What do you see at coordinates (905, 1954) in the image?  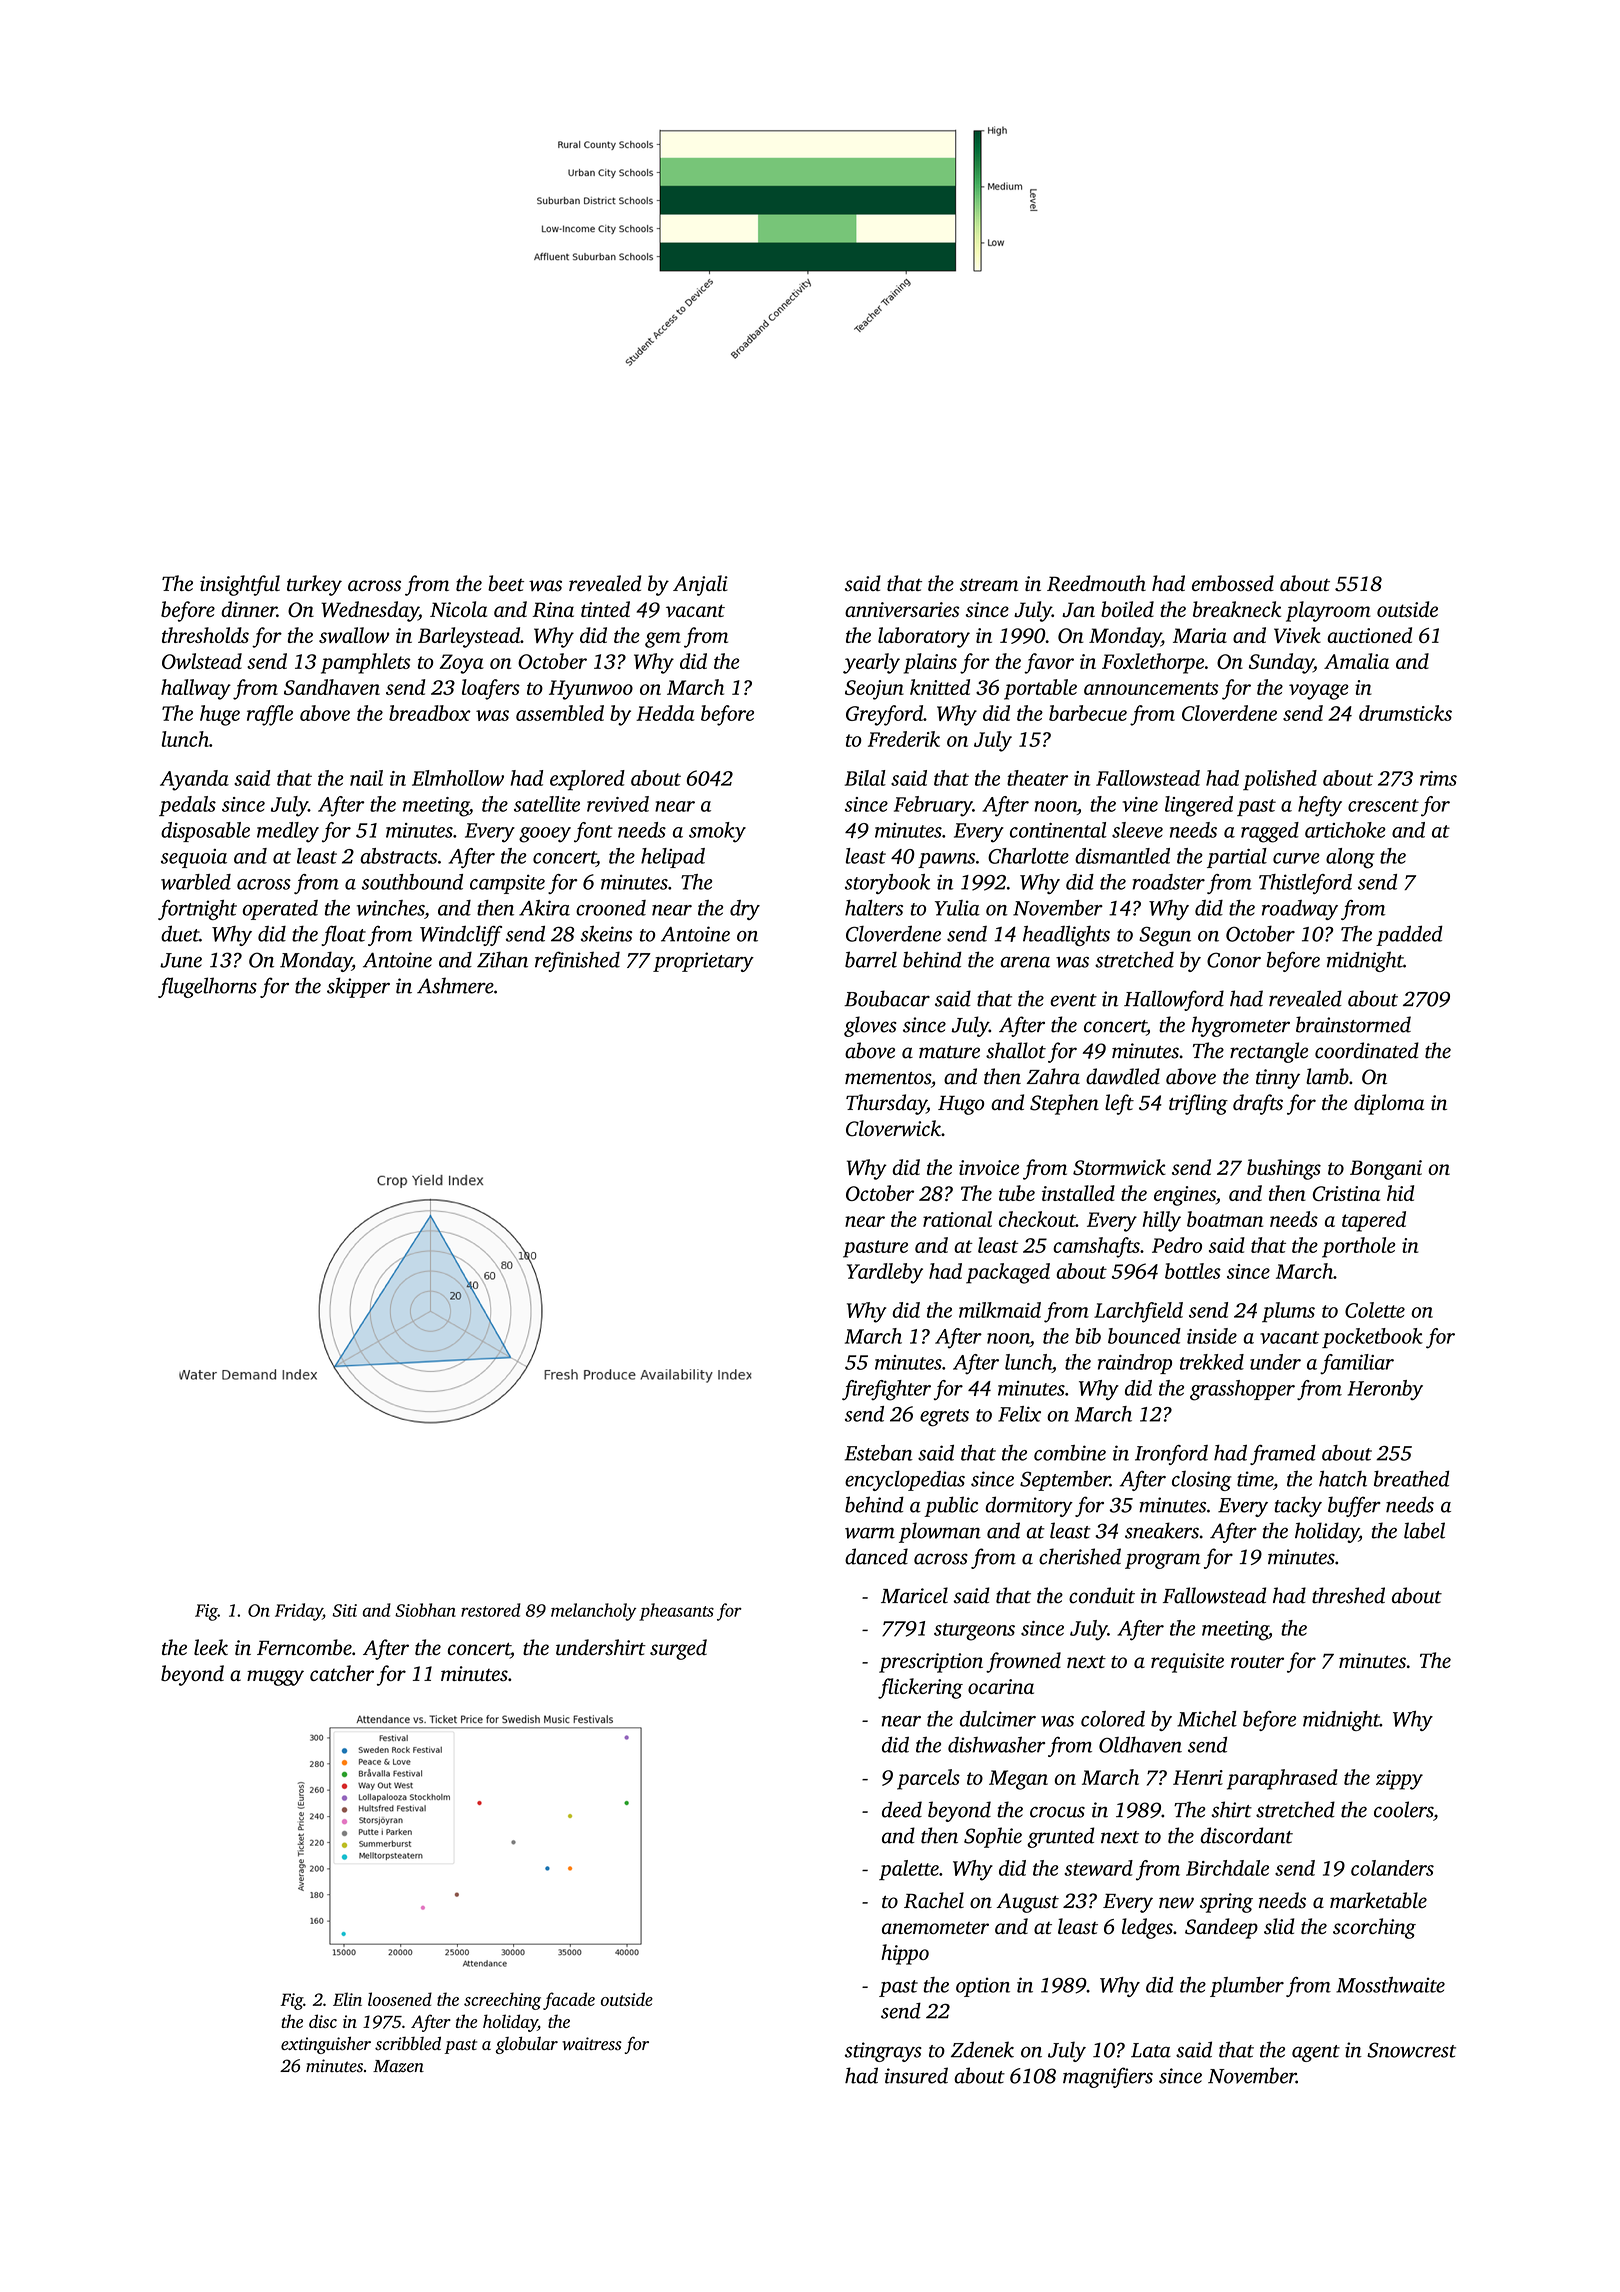 I see `hippo` at bounding box center [905, 1954].
